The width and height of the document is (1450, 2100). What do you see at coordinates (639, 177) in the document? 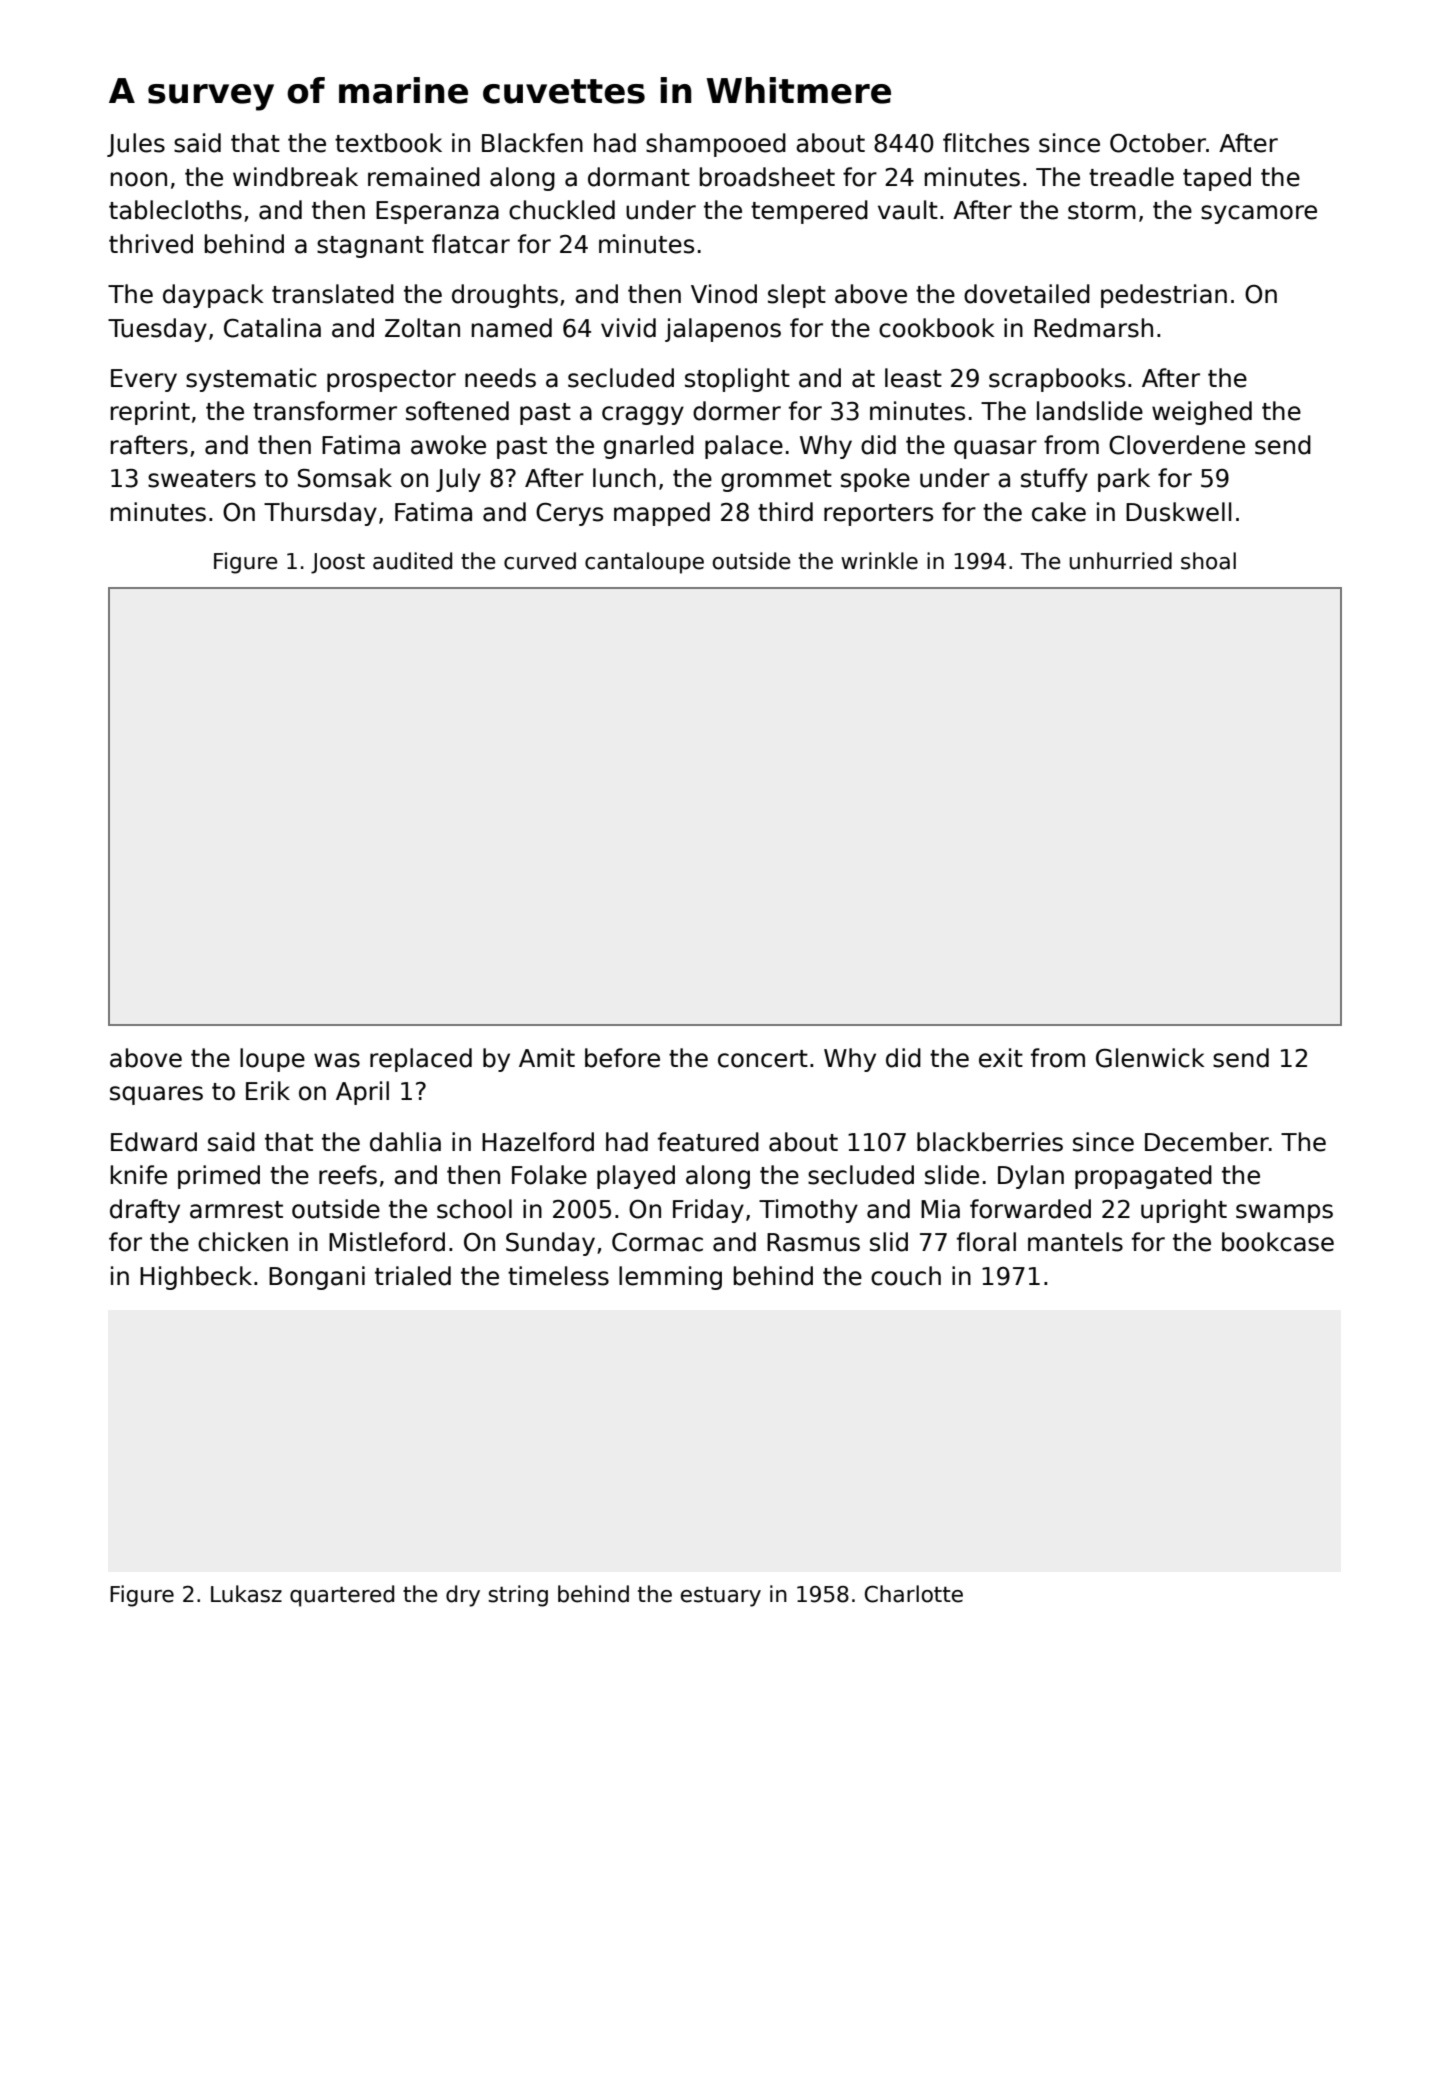
I see `dormant` at bounding box center [639, 177].
